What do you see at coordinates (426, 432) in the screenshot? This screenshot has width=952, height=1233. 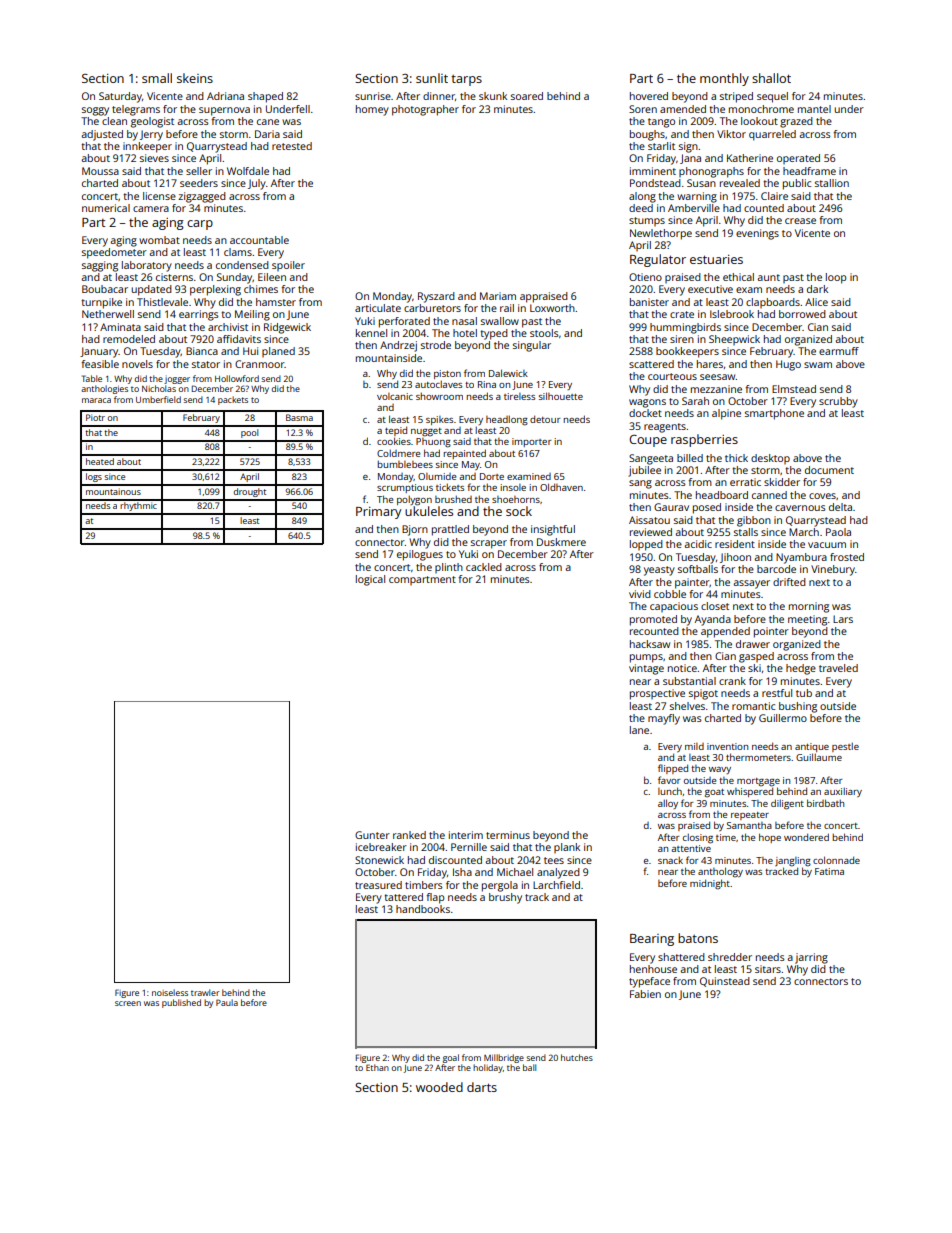 I see `nugget` at bounding box center [426, 432].
